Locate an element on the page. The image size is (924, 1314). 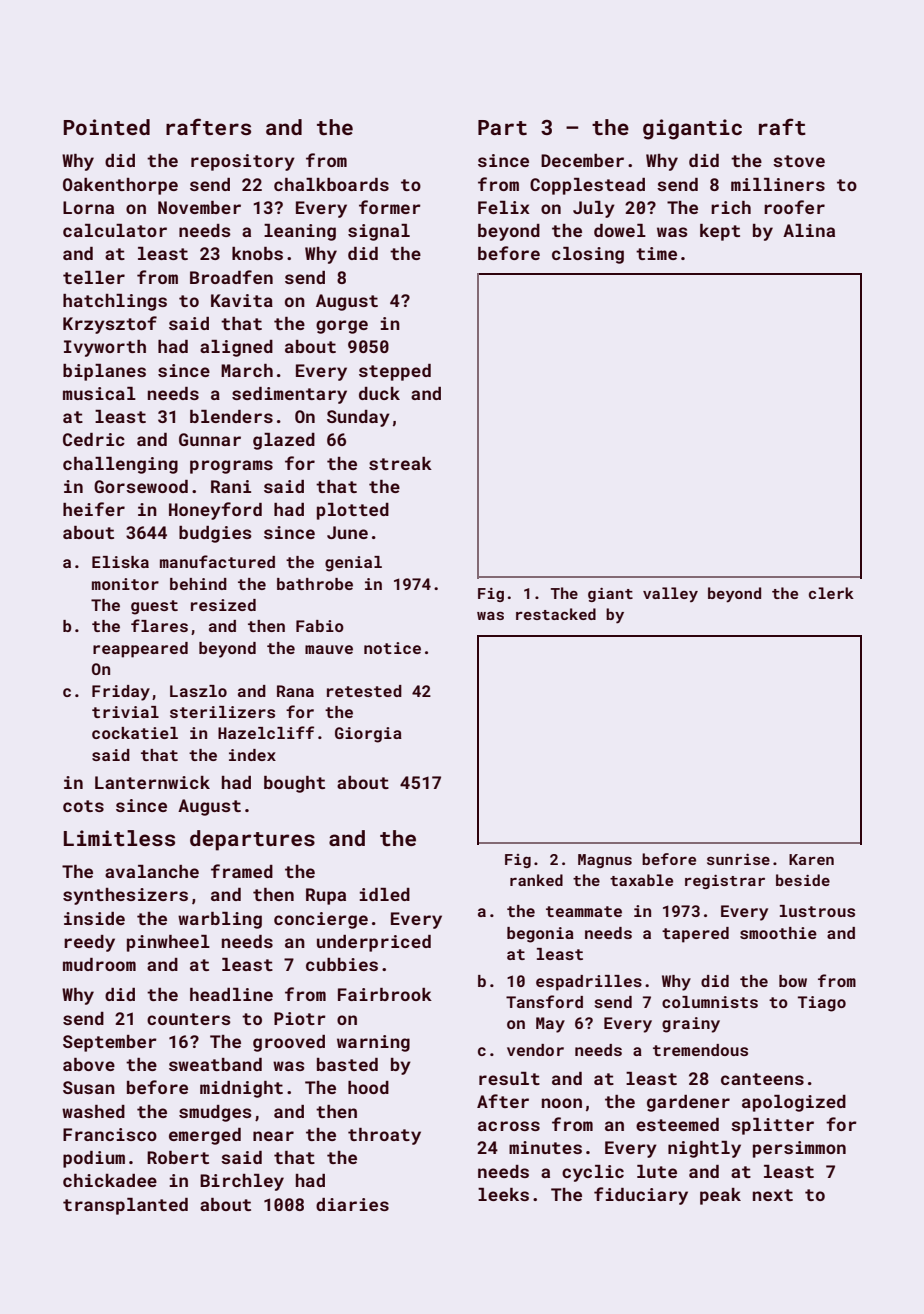
mudroom is located at coordinates (99, 964).
